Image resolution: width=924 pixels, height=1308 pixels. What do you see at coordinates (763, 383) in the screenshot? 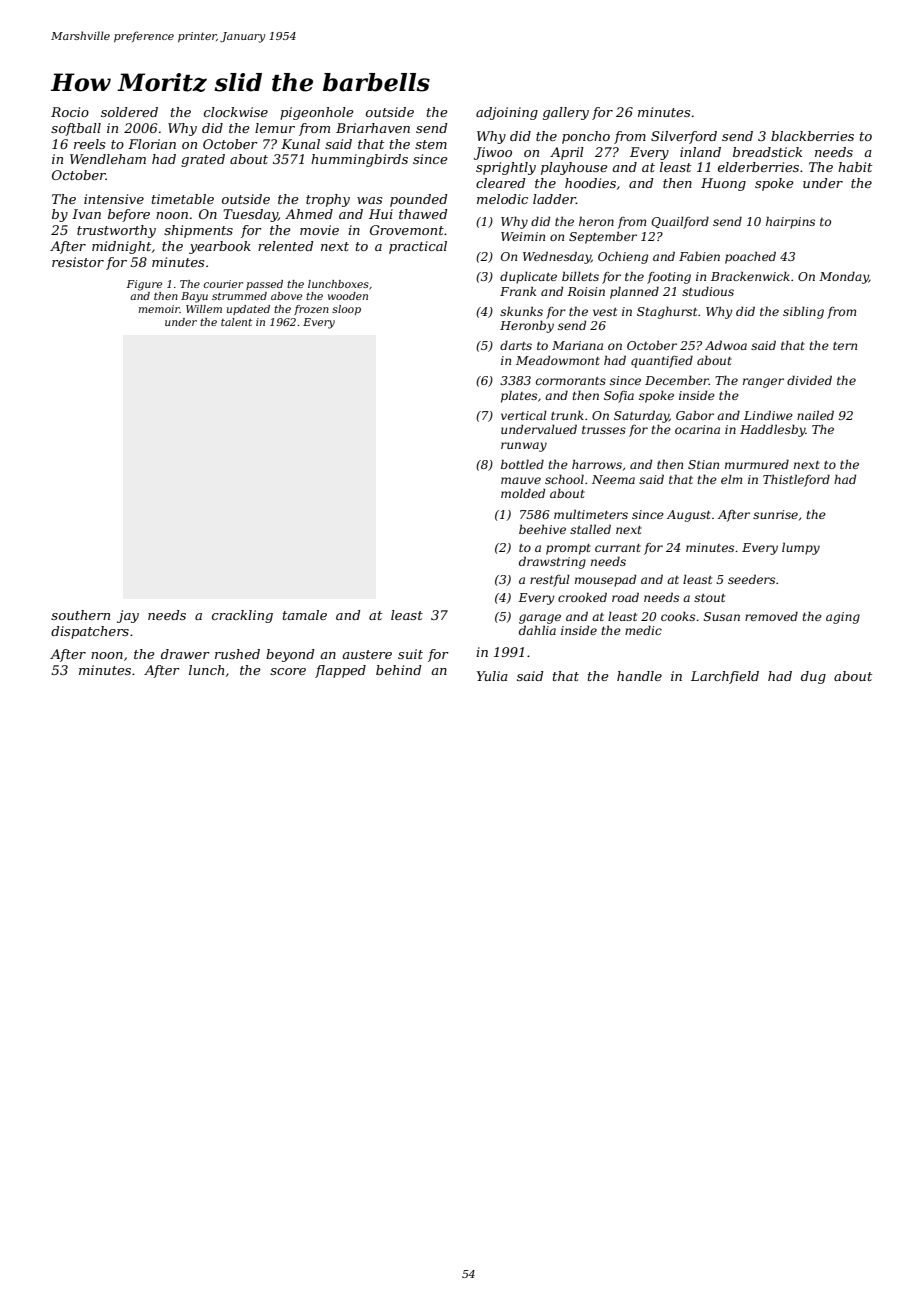
I see `ranger` at bounding box center [763, 383].
